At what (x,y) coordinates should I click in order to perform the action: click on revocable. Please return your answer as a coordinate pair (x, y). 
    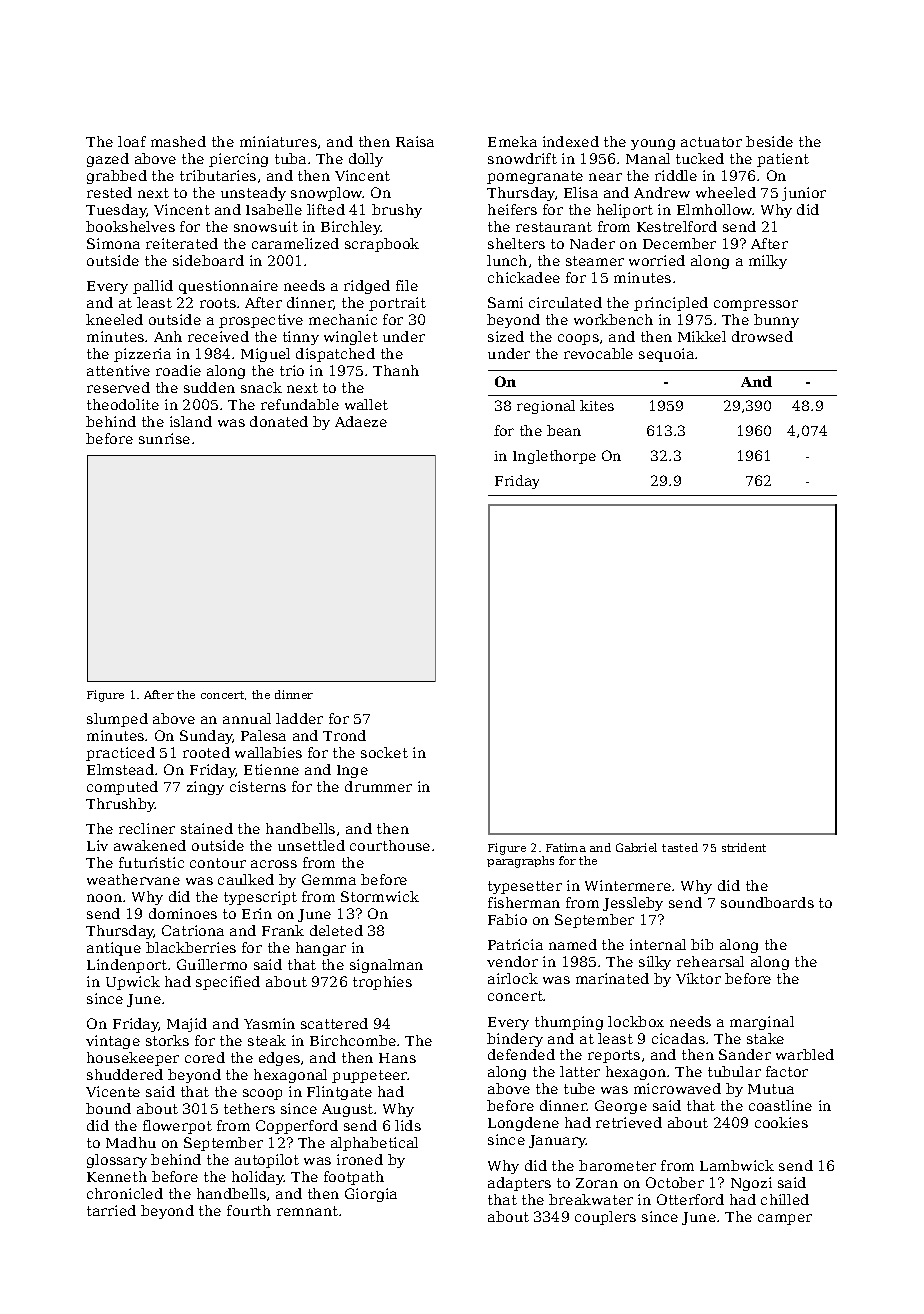
    Looking at the image, I should click on (598, 353).
